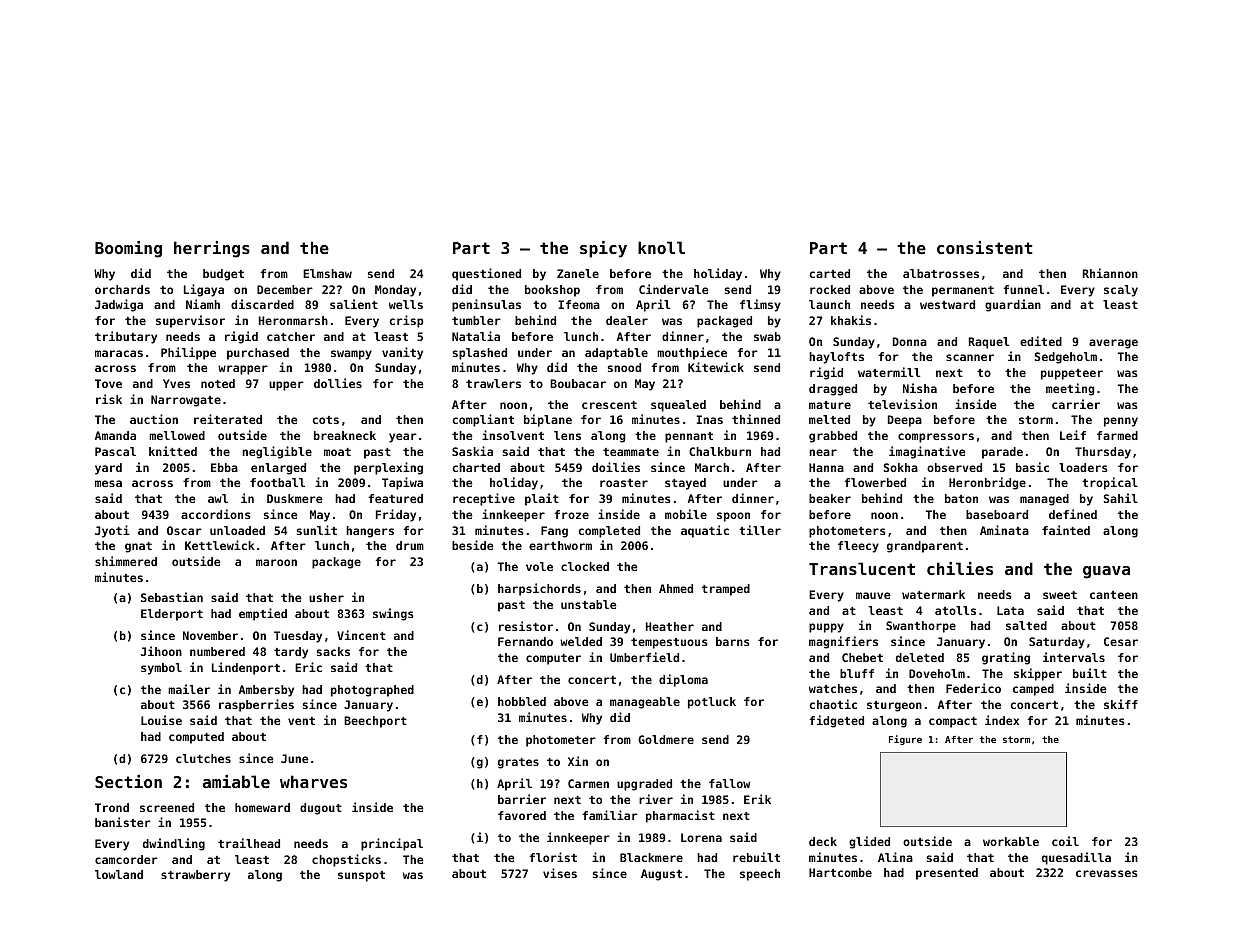 This page has width=1233, height=952. Describe the element at coordinates (553, 659) in the page. I see `computer` at that location.
